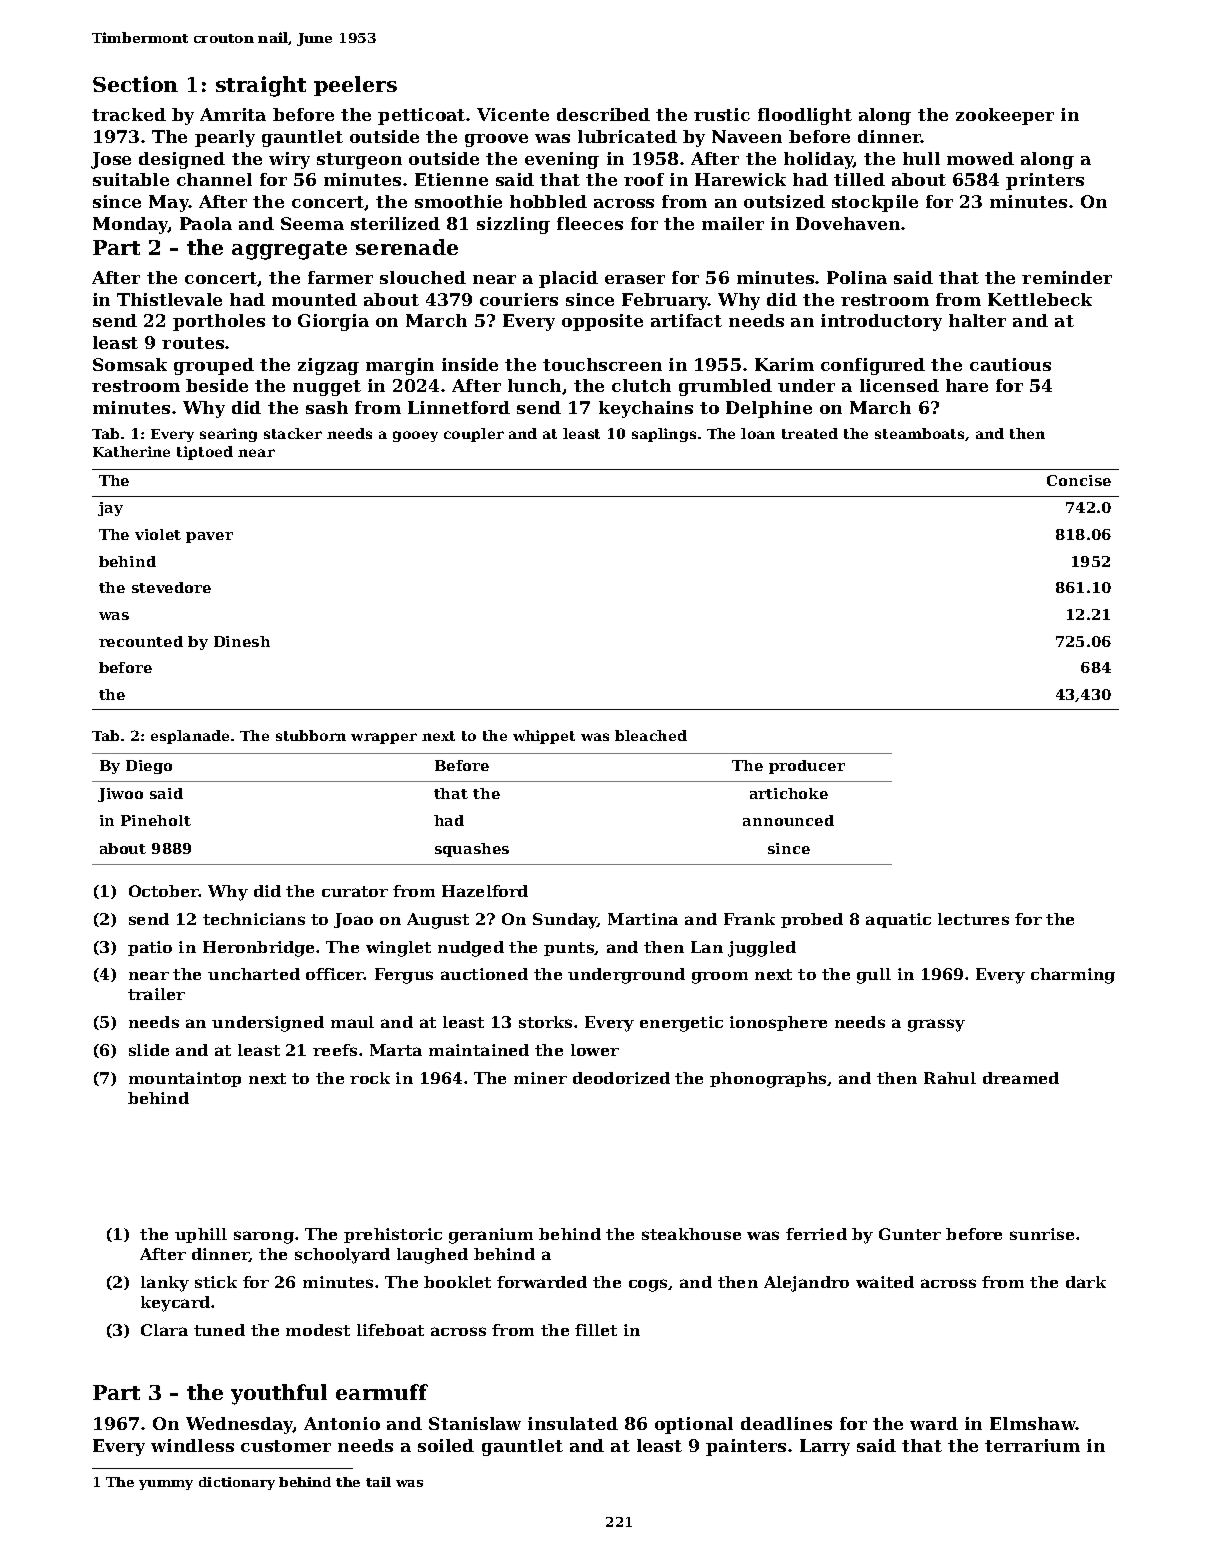 The width and height of the screenshot is (1211, 1567). What do you see at coordinates (261, 86) in the screenshot?
I see `straight` at bounding box center [261, 86].
